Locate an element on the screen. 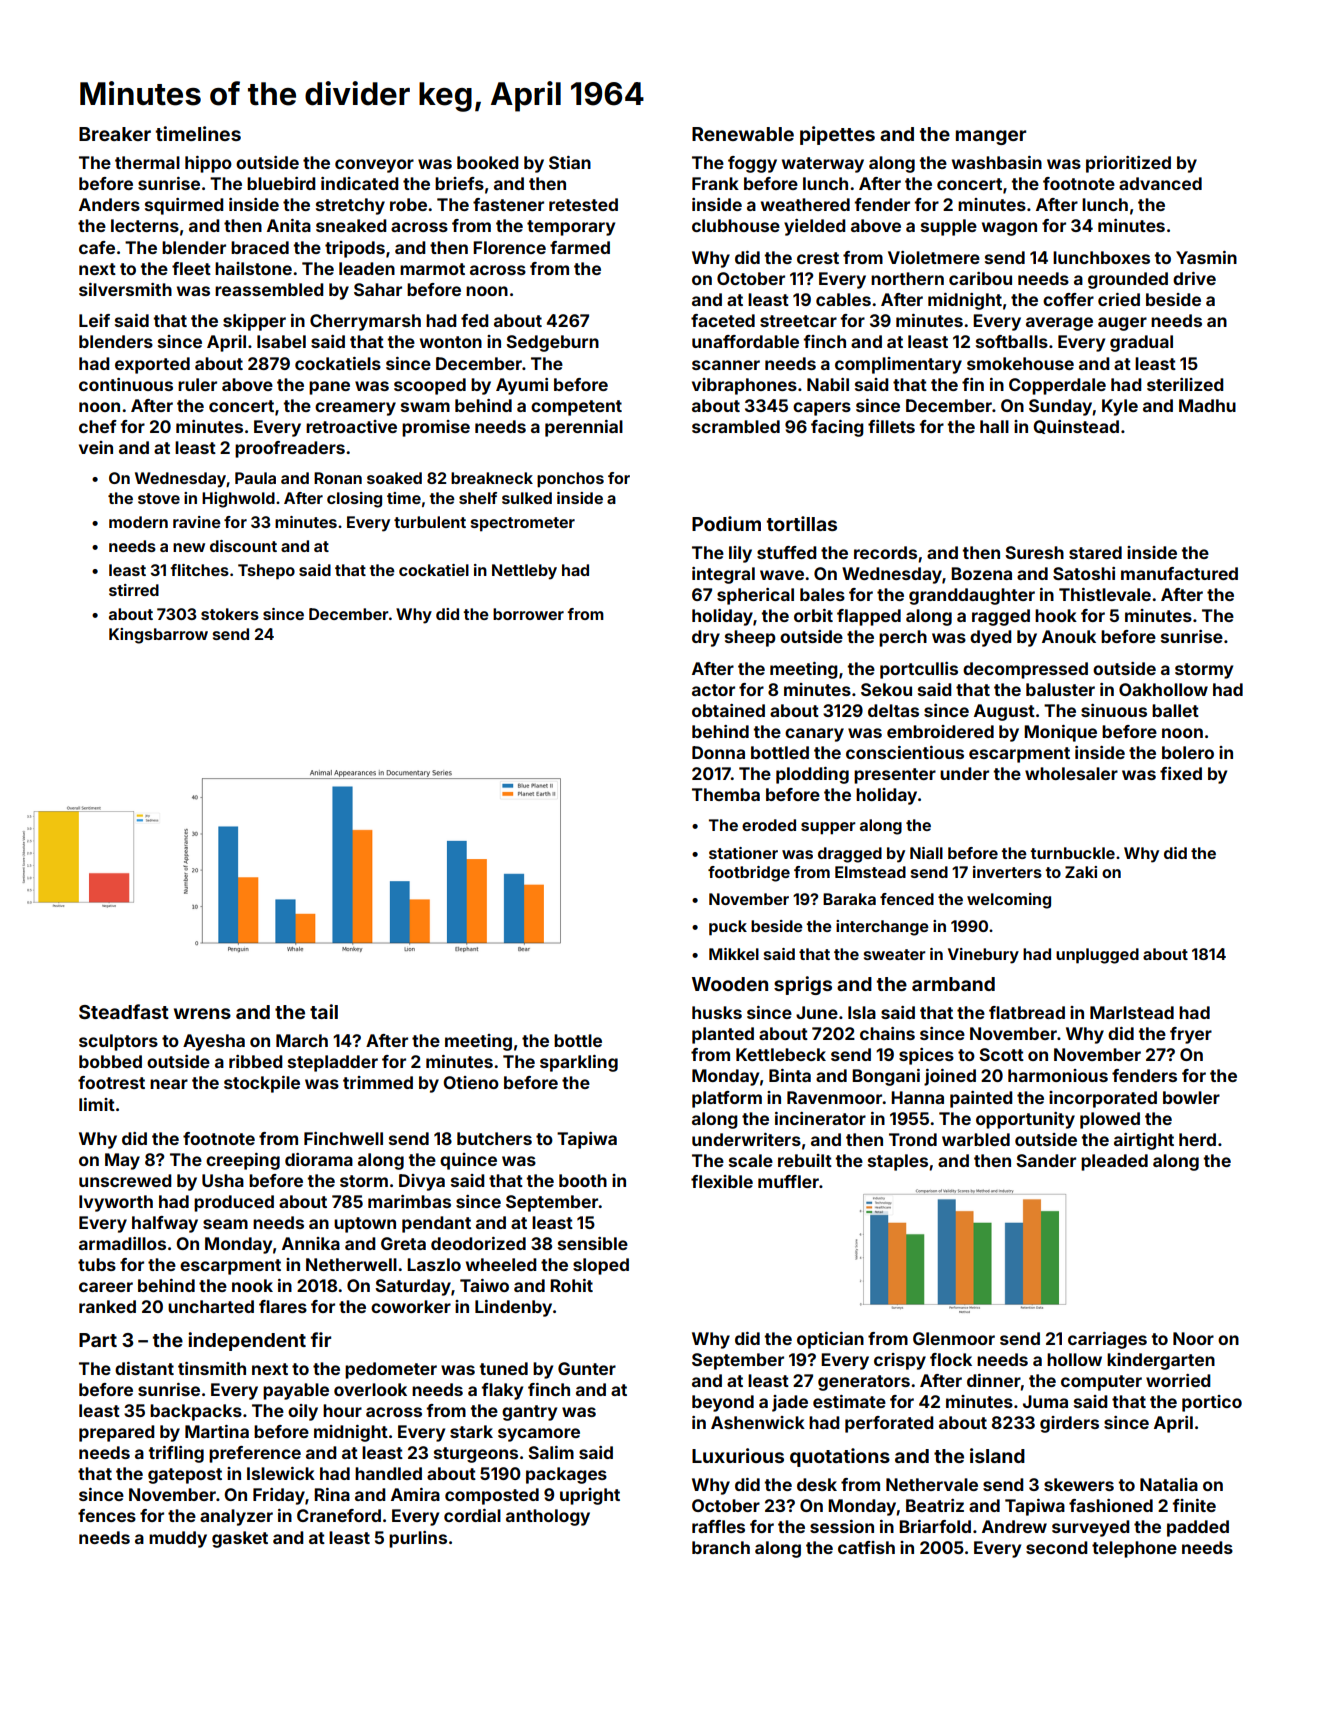  telephone is located at coordinates (1134, 1549).
